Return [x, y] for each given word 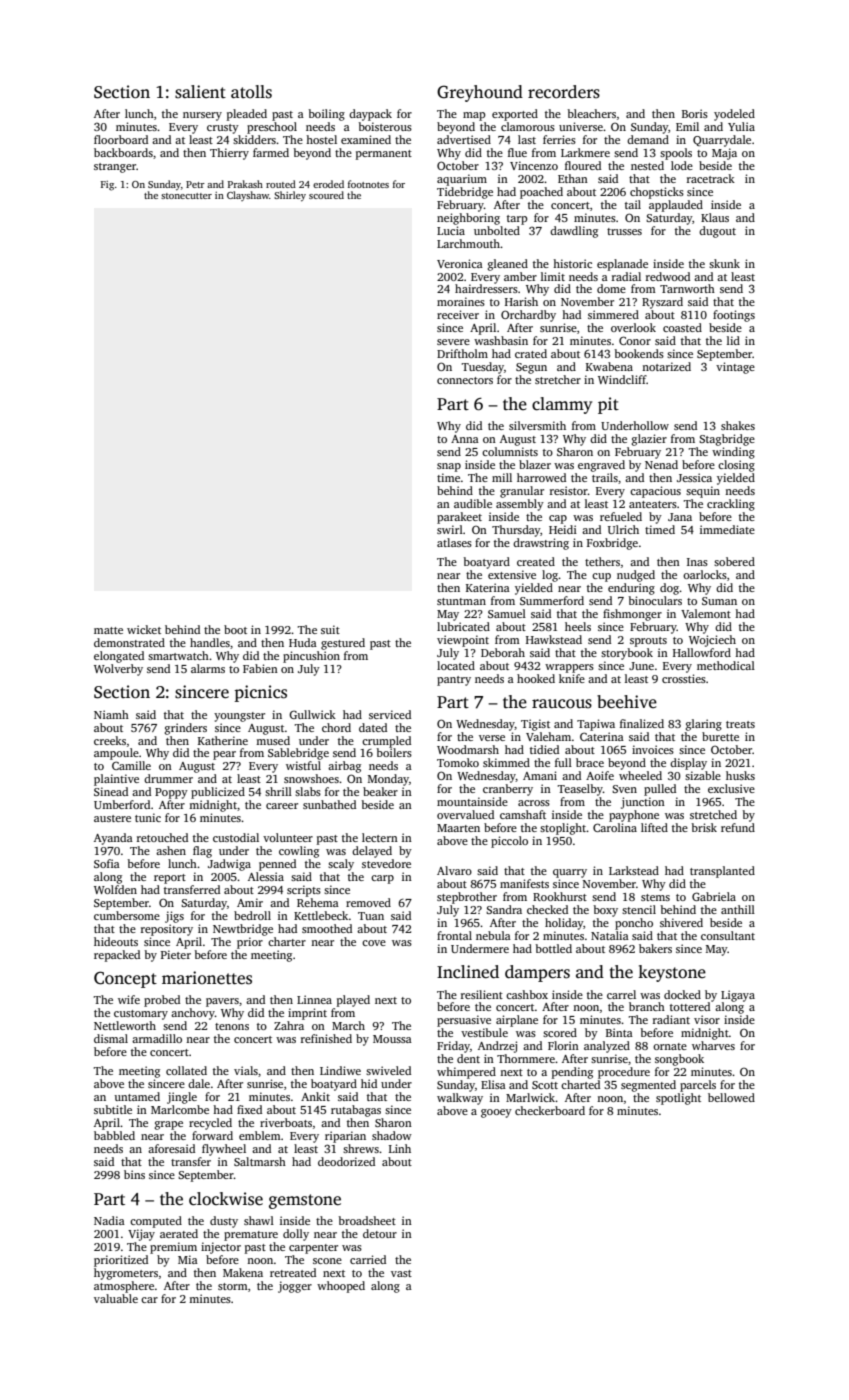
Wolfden [115, 889]
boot [235, 629]
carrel [621, 994]
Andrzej [497, 1047]
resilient [482, 994]
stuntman [461, 601]
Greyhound [480, 93]
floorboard [121, 139]
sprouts [648, 642]
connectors [465, 380]
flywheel [224, 1150]
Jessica [694, 477]
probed [162, 1001]
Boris [695, 113]
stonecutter [186, 196]
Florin [563, 1045]
